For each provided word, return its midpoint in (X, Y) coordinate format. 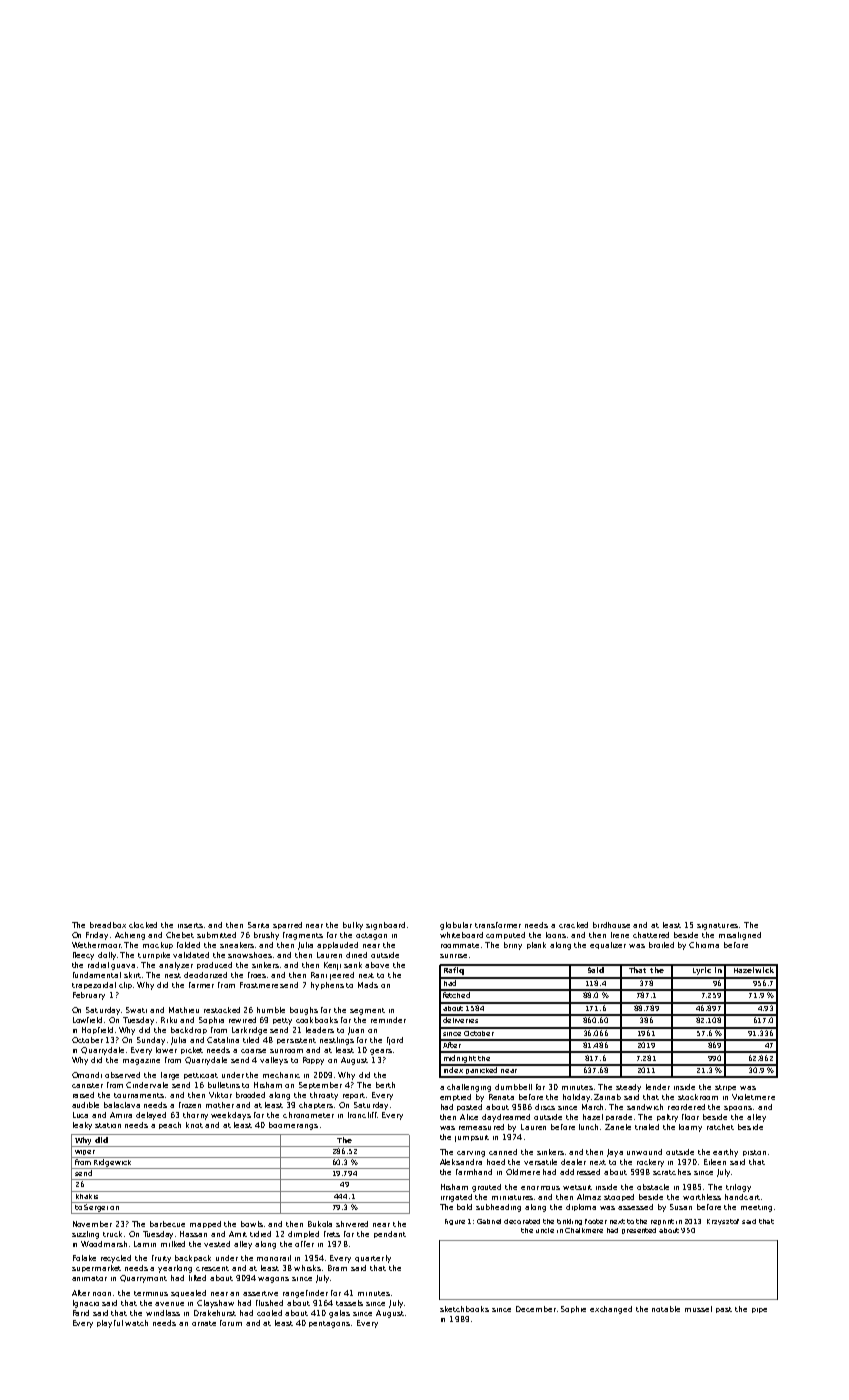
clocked (143, 925)
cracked (573, 925)
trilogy (738, 1188)
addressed (580, 1172)
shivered (352, 1224)
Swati (136, 1010)
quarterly (373, 1259)
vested (217, 1244)
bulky (353, 926)
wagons (273, 1280)
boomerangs (293, 1126)
